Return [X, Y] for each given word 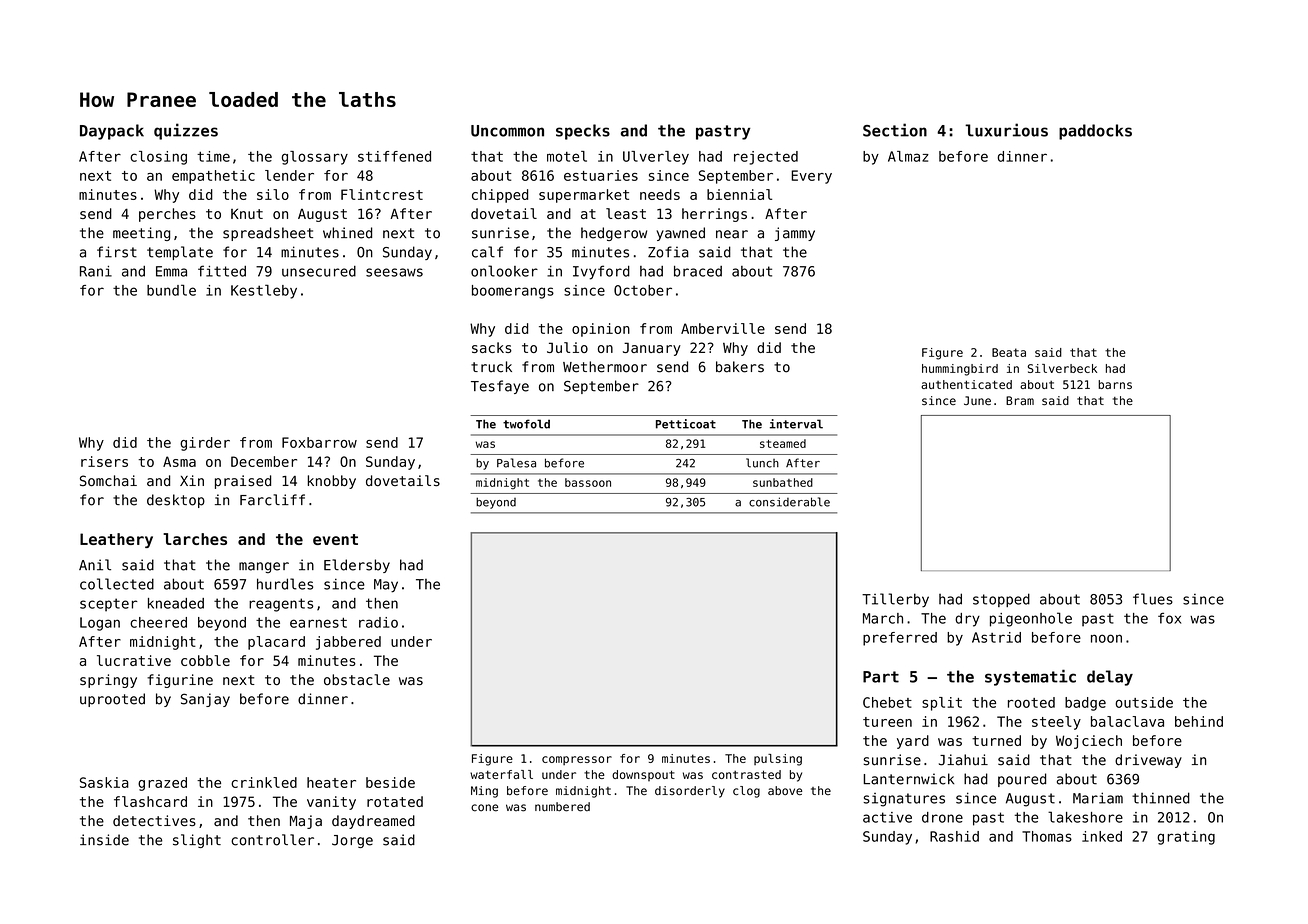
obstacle [357, 680]
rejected [766, 158]
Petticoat [686, 424]
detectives [154, 821]
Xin [192, 480]
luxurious [1006, 130]
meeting [141, 234]
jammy [795, 234]
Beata [1009, 352]
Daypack [112, 132]
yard [913, 742]
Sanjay [205, 700]
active [887, 817]
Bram [1020, 400]
